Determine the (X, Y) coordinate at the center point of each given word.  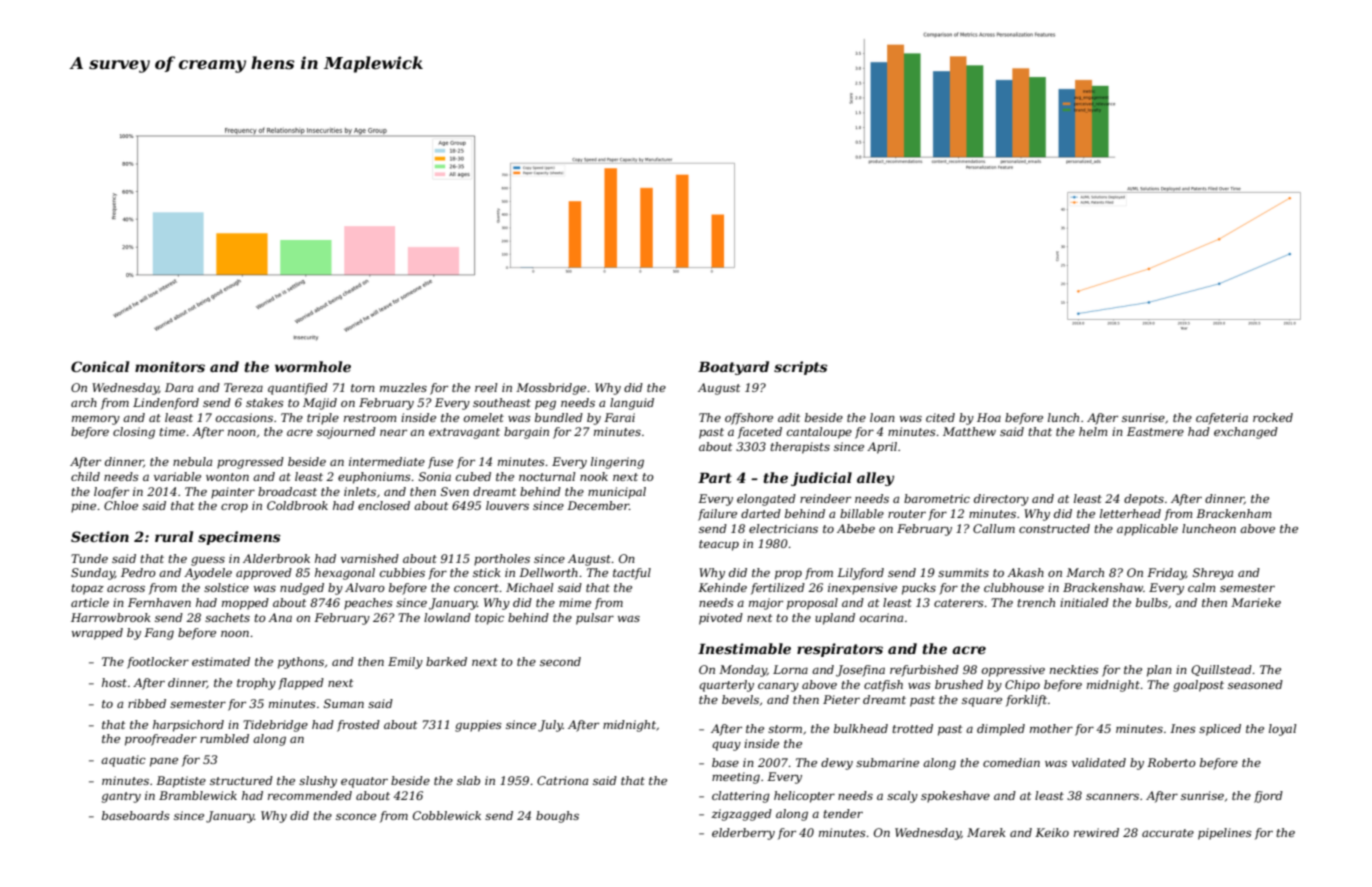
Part (715, 478)
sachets (227, 617)
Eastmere (1155, 431)
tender (843, 813)
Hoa (989, 417)
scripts (801, 368)
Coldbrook (297, 505)
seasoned (1255, 684)
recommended (310, 795)
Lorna (790, 669)
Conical (100, 366)
